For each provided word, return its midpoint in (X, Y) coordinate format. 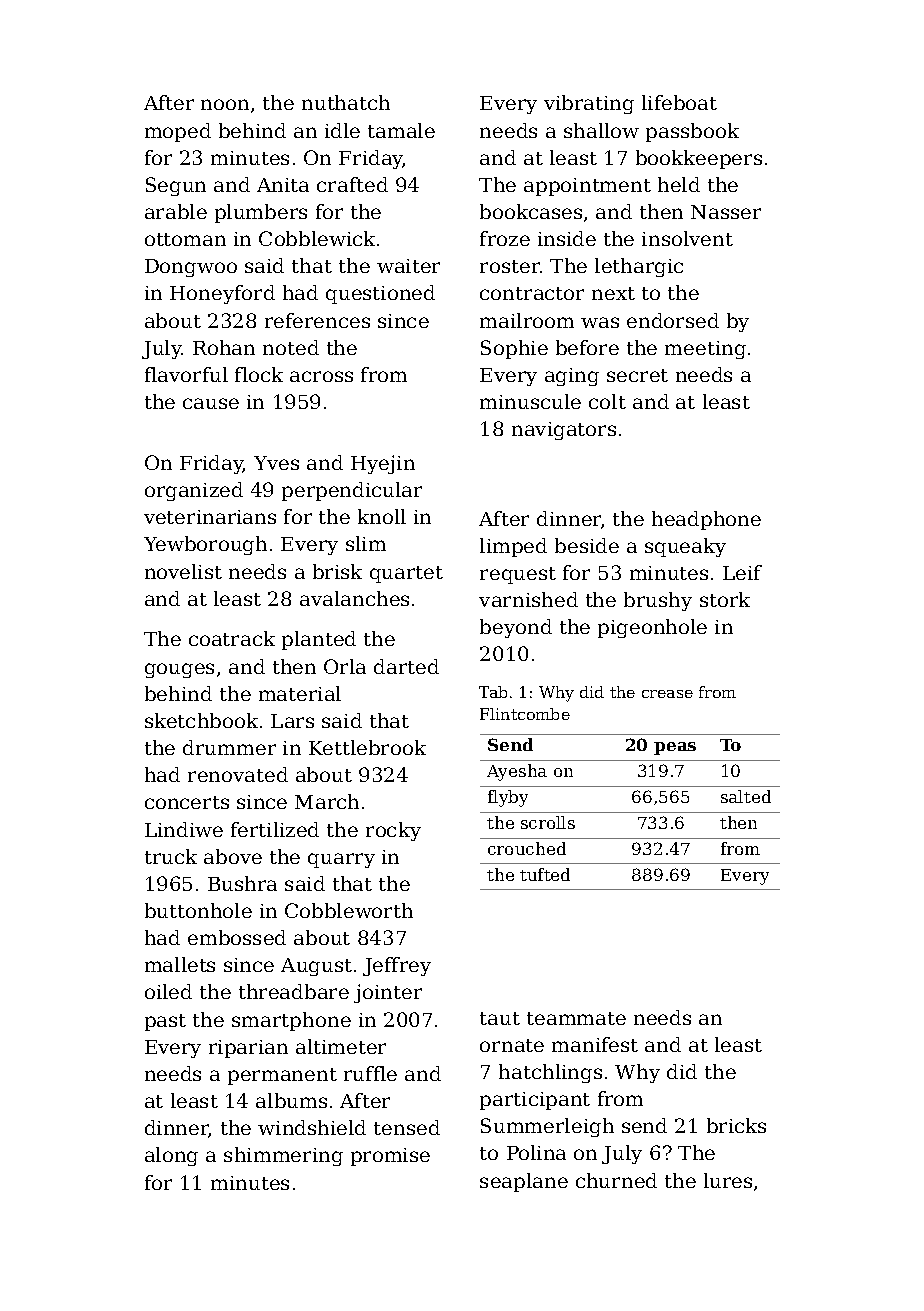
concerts (187, 802)
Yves (276, 463)
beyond (516, 628)
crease (667, 694)
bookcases (531, 211)
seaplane (524, 1182)
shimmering (283, 1156)
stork (725, 599)
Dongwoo (191, 268)
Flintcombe (525, 714)
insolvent (687, 238)
